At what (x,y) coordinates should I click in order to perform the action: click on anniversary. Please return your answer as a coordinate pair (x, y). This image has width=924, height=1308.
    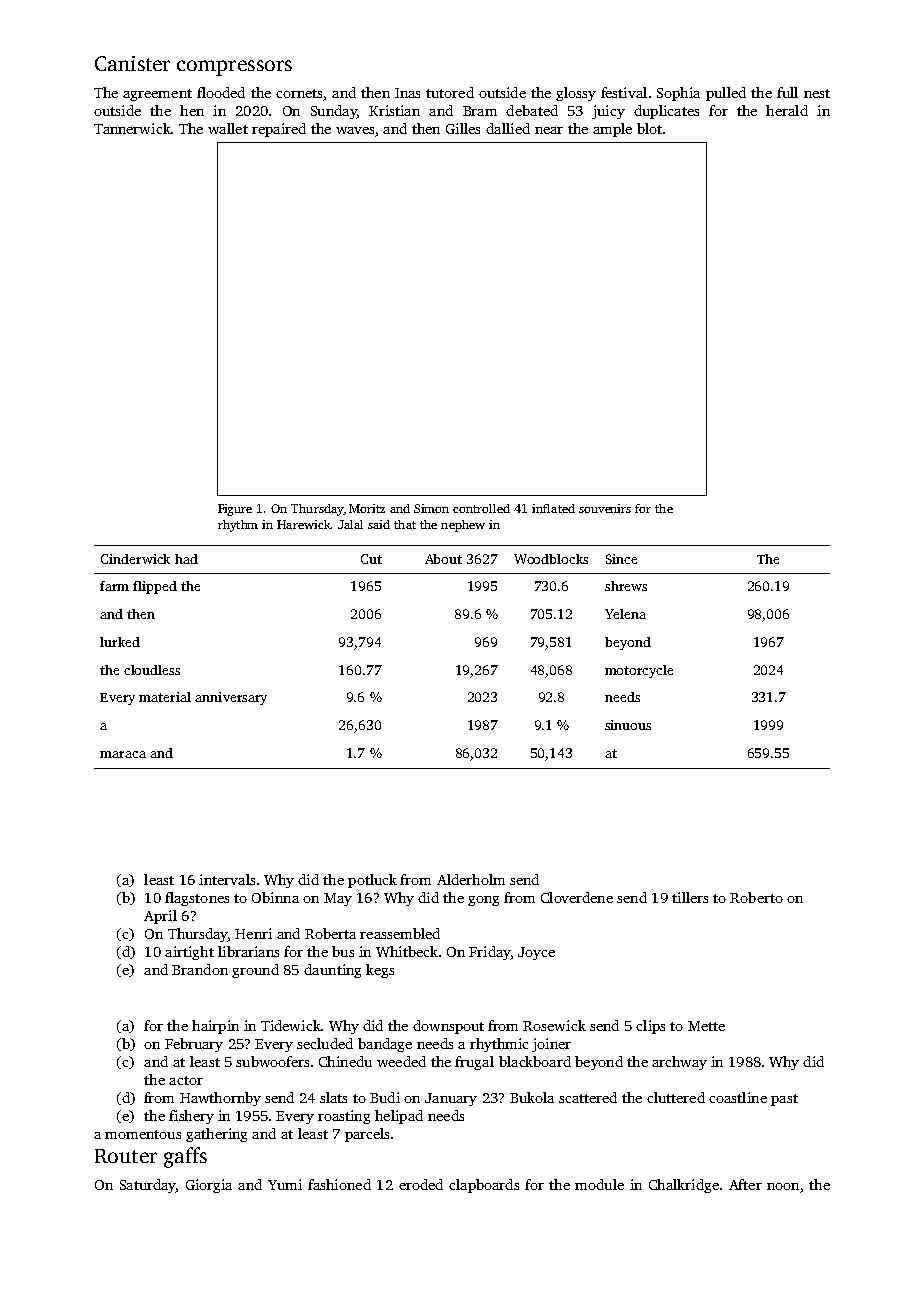
    Looking at the image, I should click on (231, 698).
